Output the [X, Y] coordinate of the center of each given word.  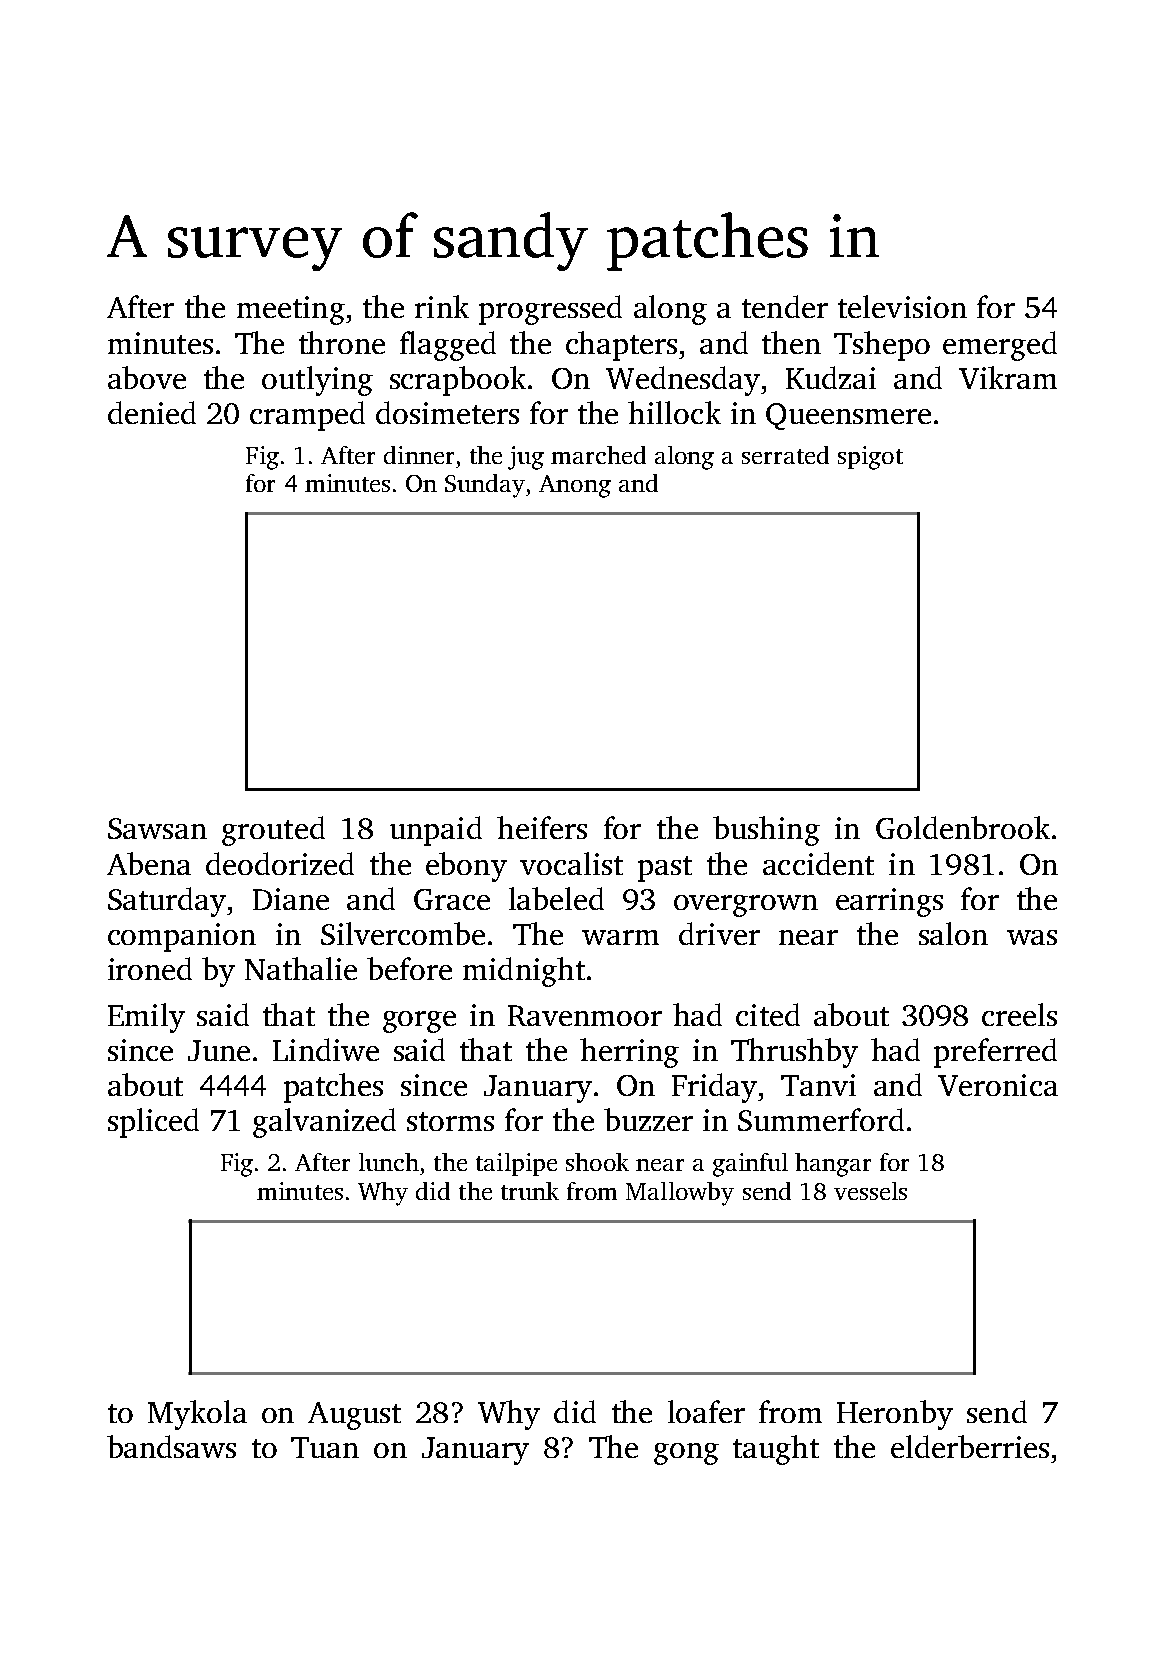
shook [597, 1162]
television [902, 306]
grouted [273, 831]
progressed [550, 310]
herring [629, 1053]
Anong [575, 486]
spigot [870, 458]
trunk [530, 1191]
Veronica [998, 1085]
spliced [153, 1123]
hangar [833, 1165]
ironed [150, 968]
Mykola [197, 1415]
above [147, 377]
